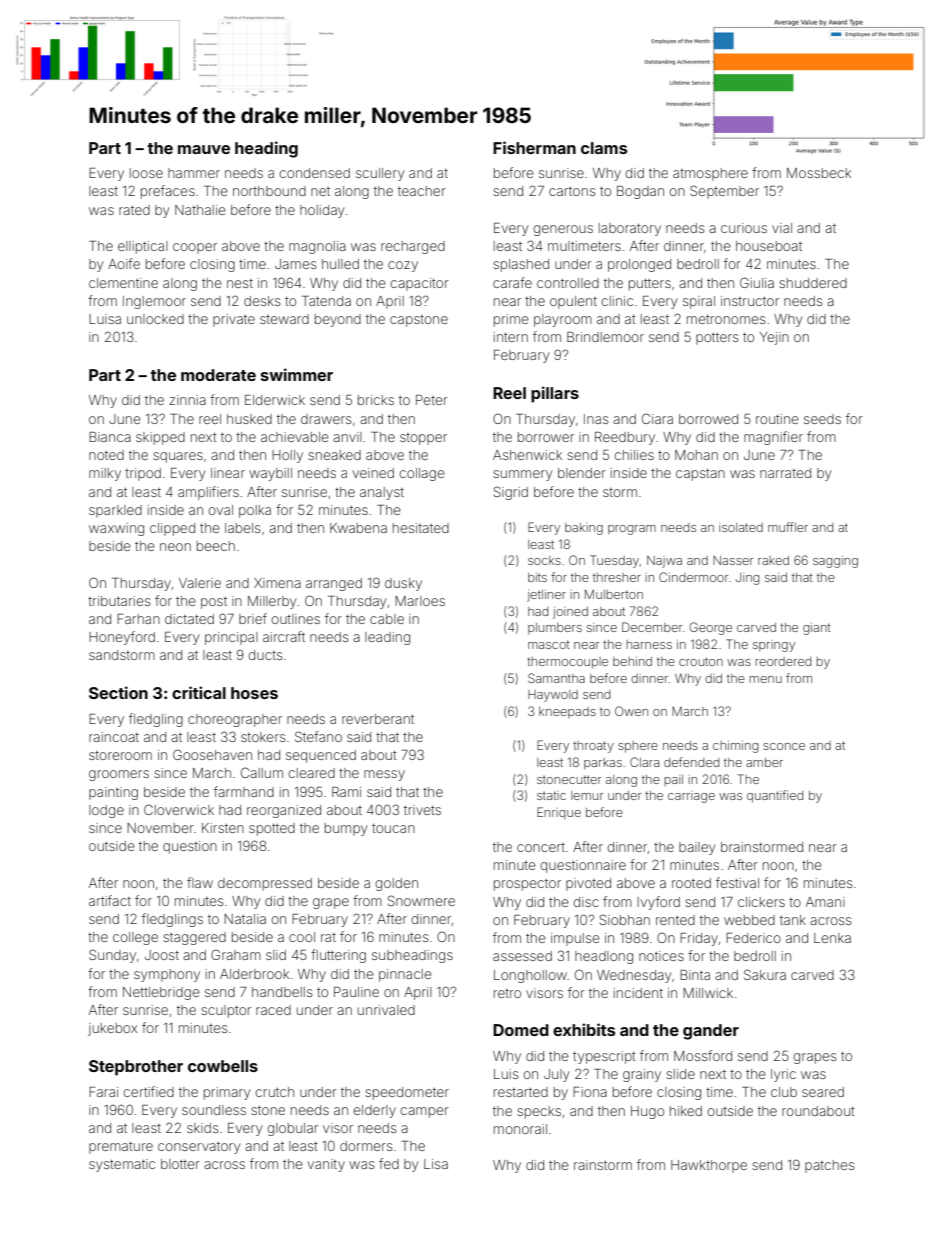 This screenshot has height=1233, width=952. What do you see at coordinates (249, 419) in the screenshot?
I see `husked` at bounding box center [249, 419].
